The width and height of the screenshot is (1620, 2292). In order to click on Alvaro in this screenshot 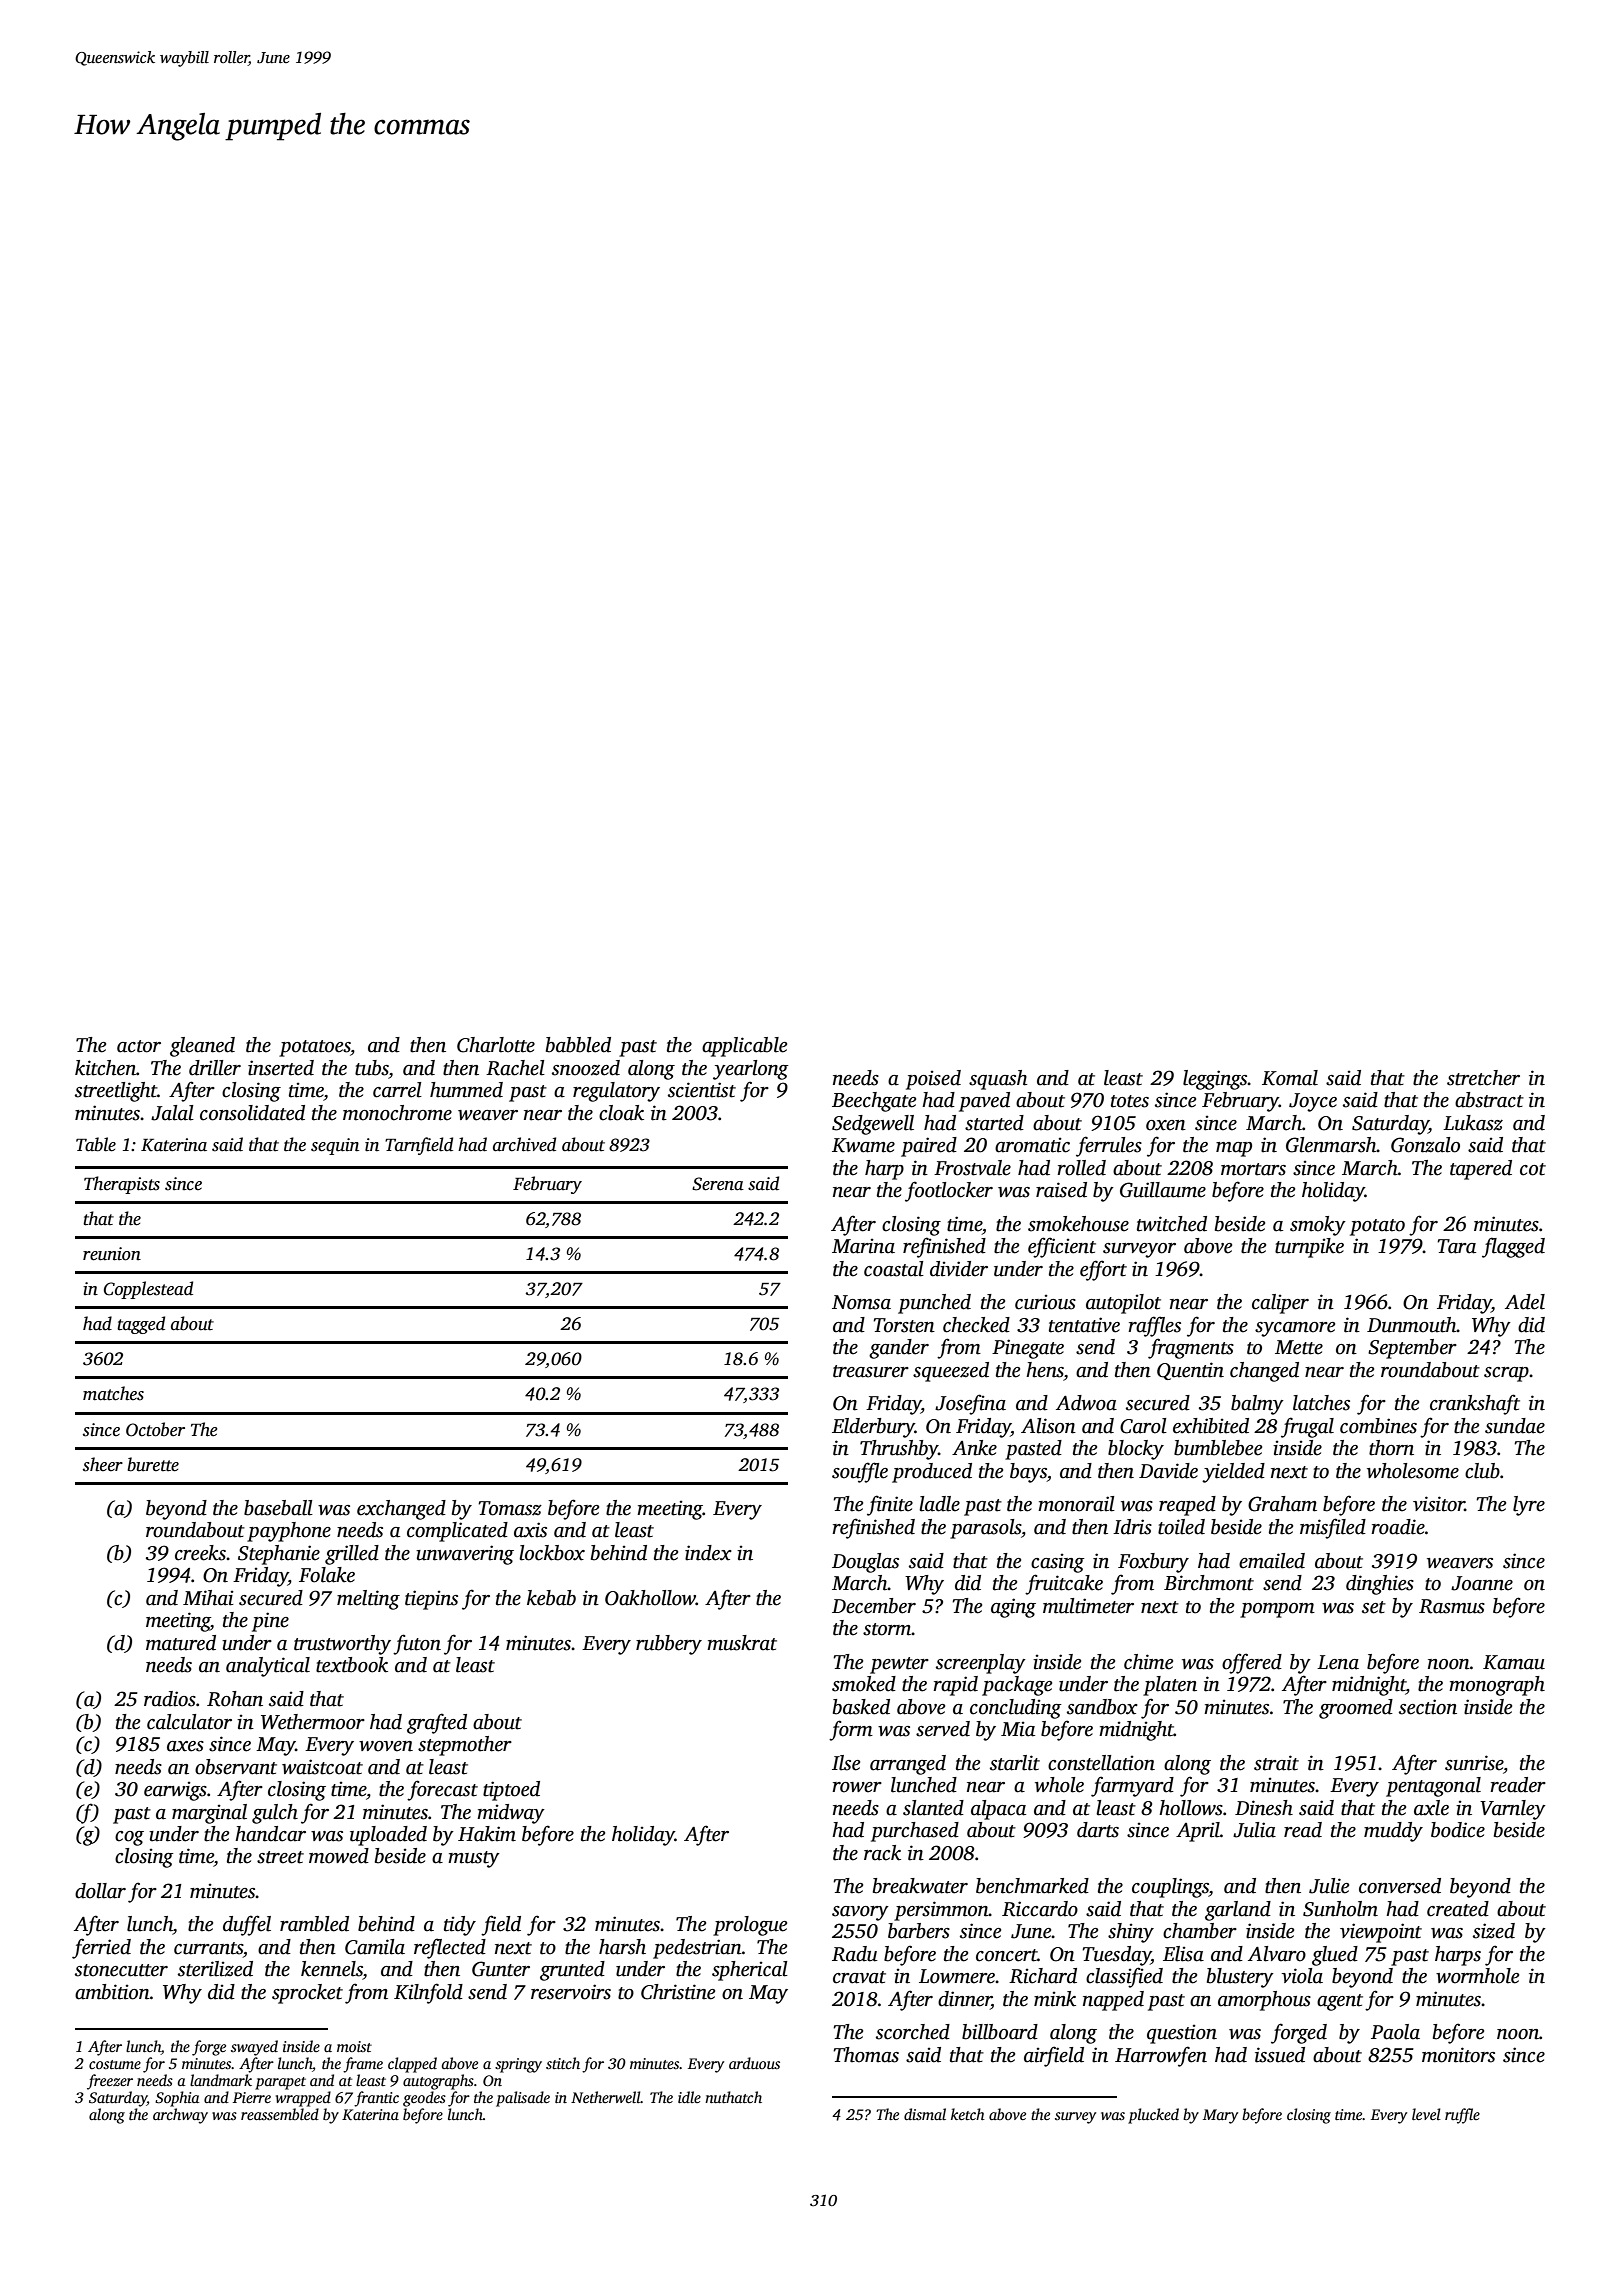, I will do `click(1277, 1954)`.
